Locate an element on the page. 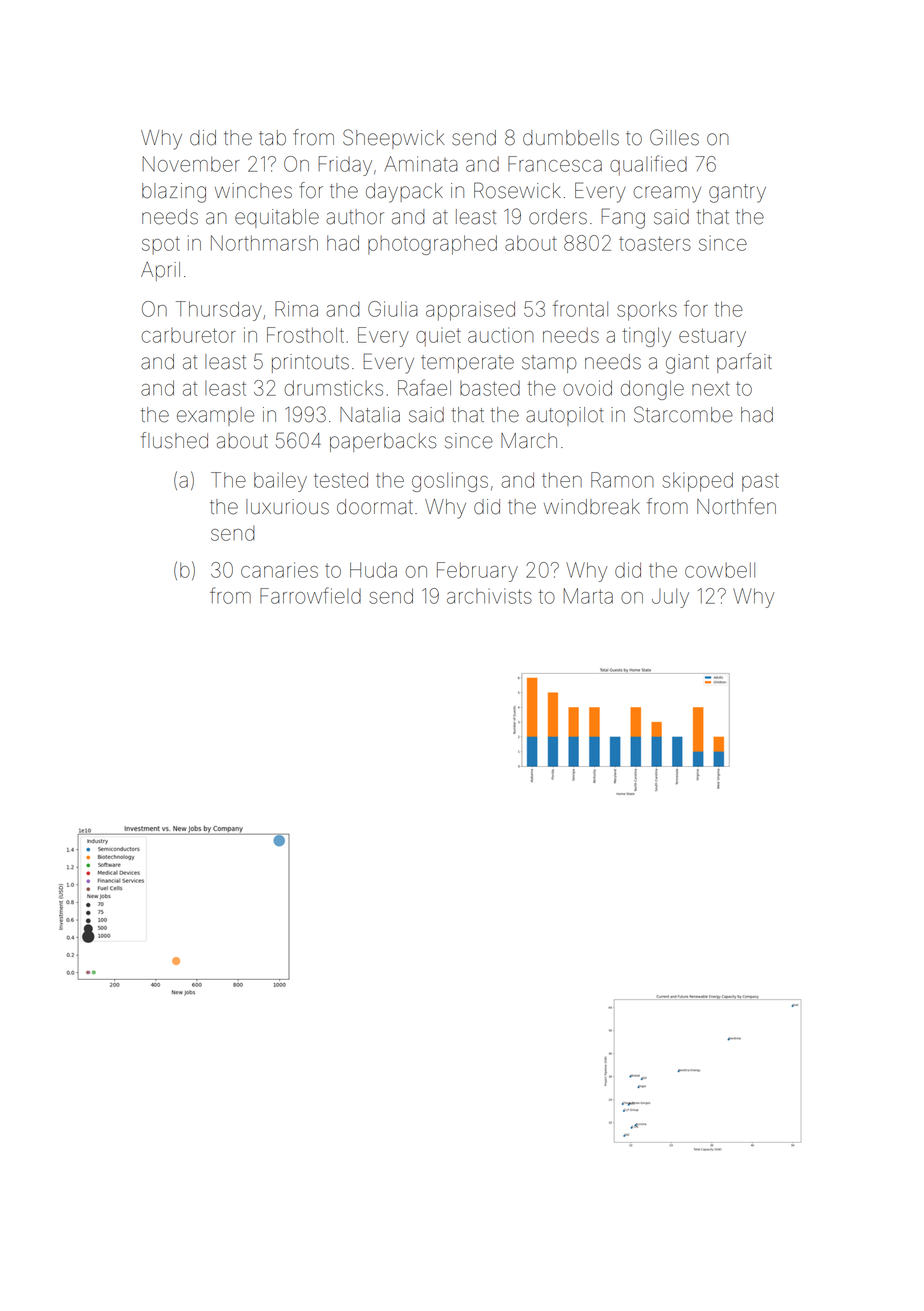 The image size is (924, 1311). goslings is located at coordinates (450, 482).
